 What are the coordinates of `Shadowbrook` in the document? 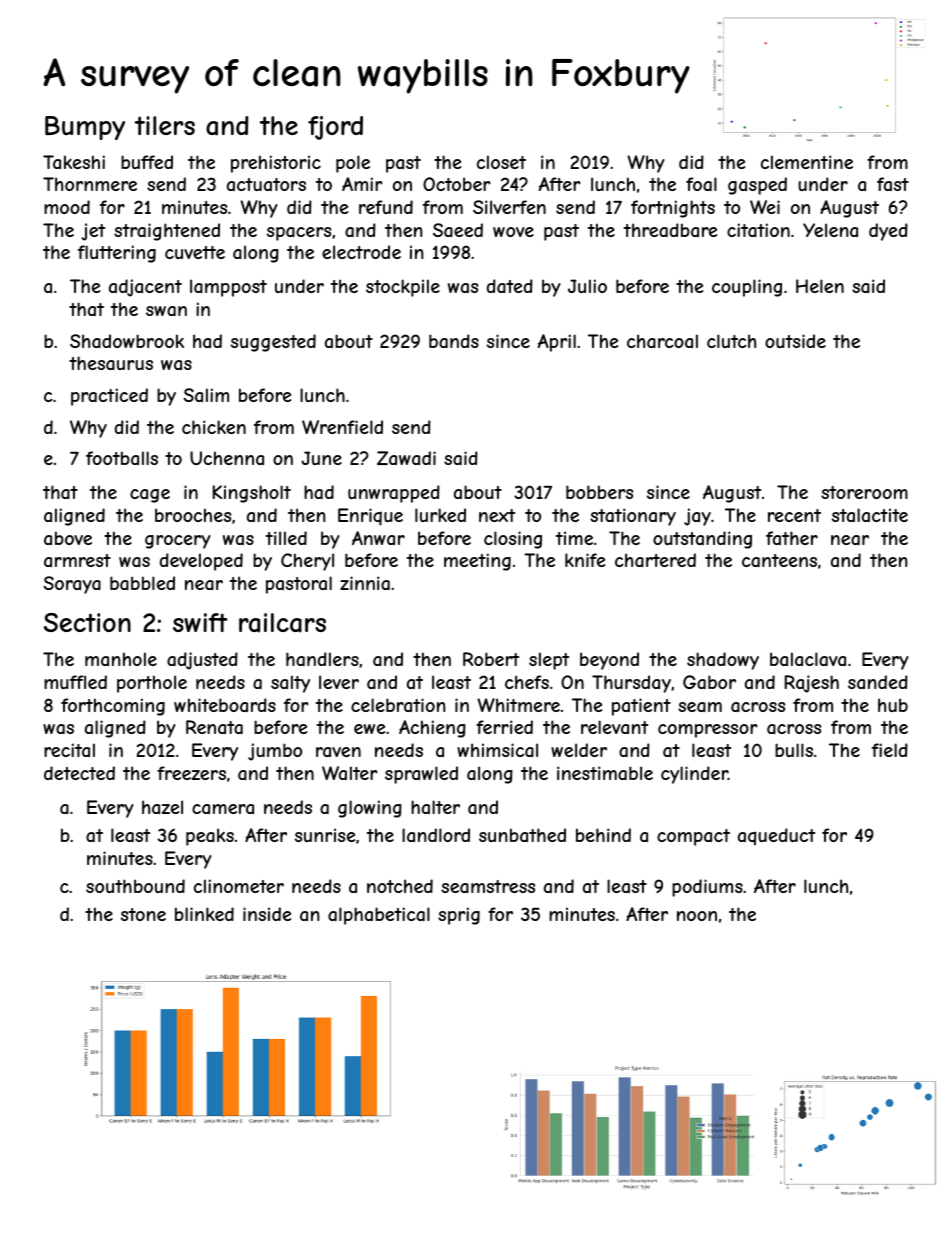 It's located at (127, 341).
